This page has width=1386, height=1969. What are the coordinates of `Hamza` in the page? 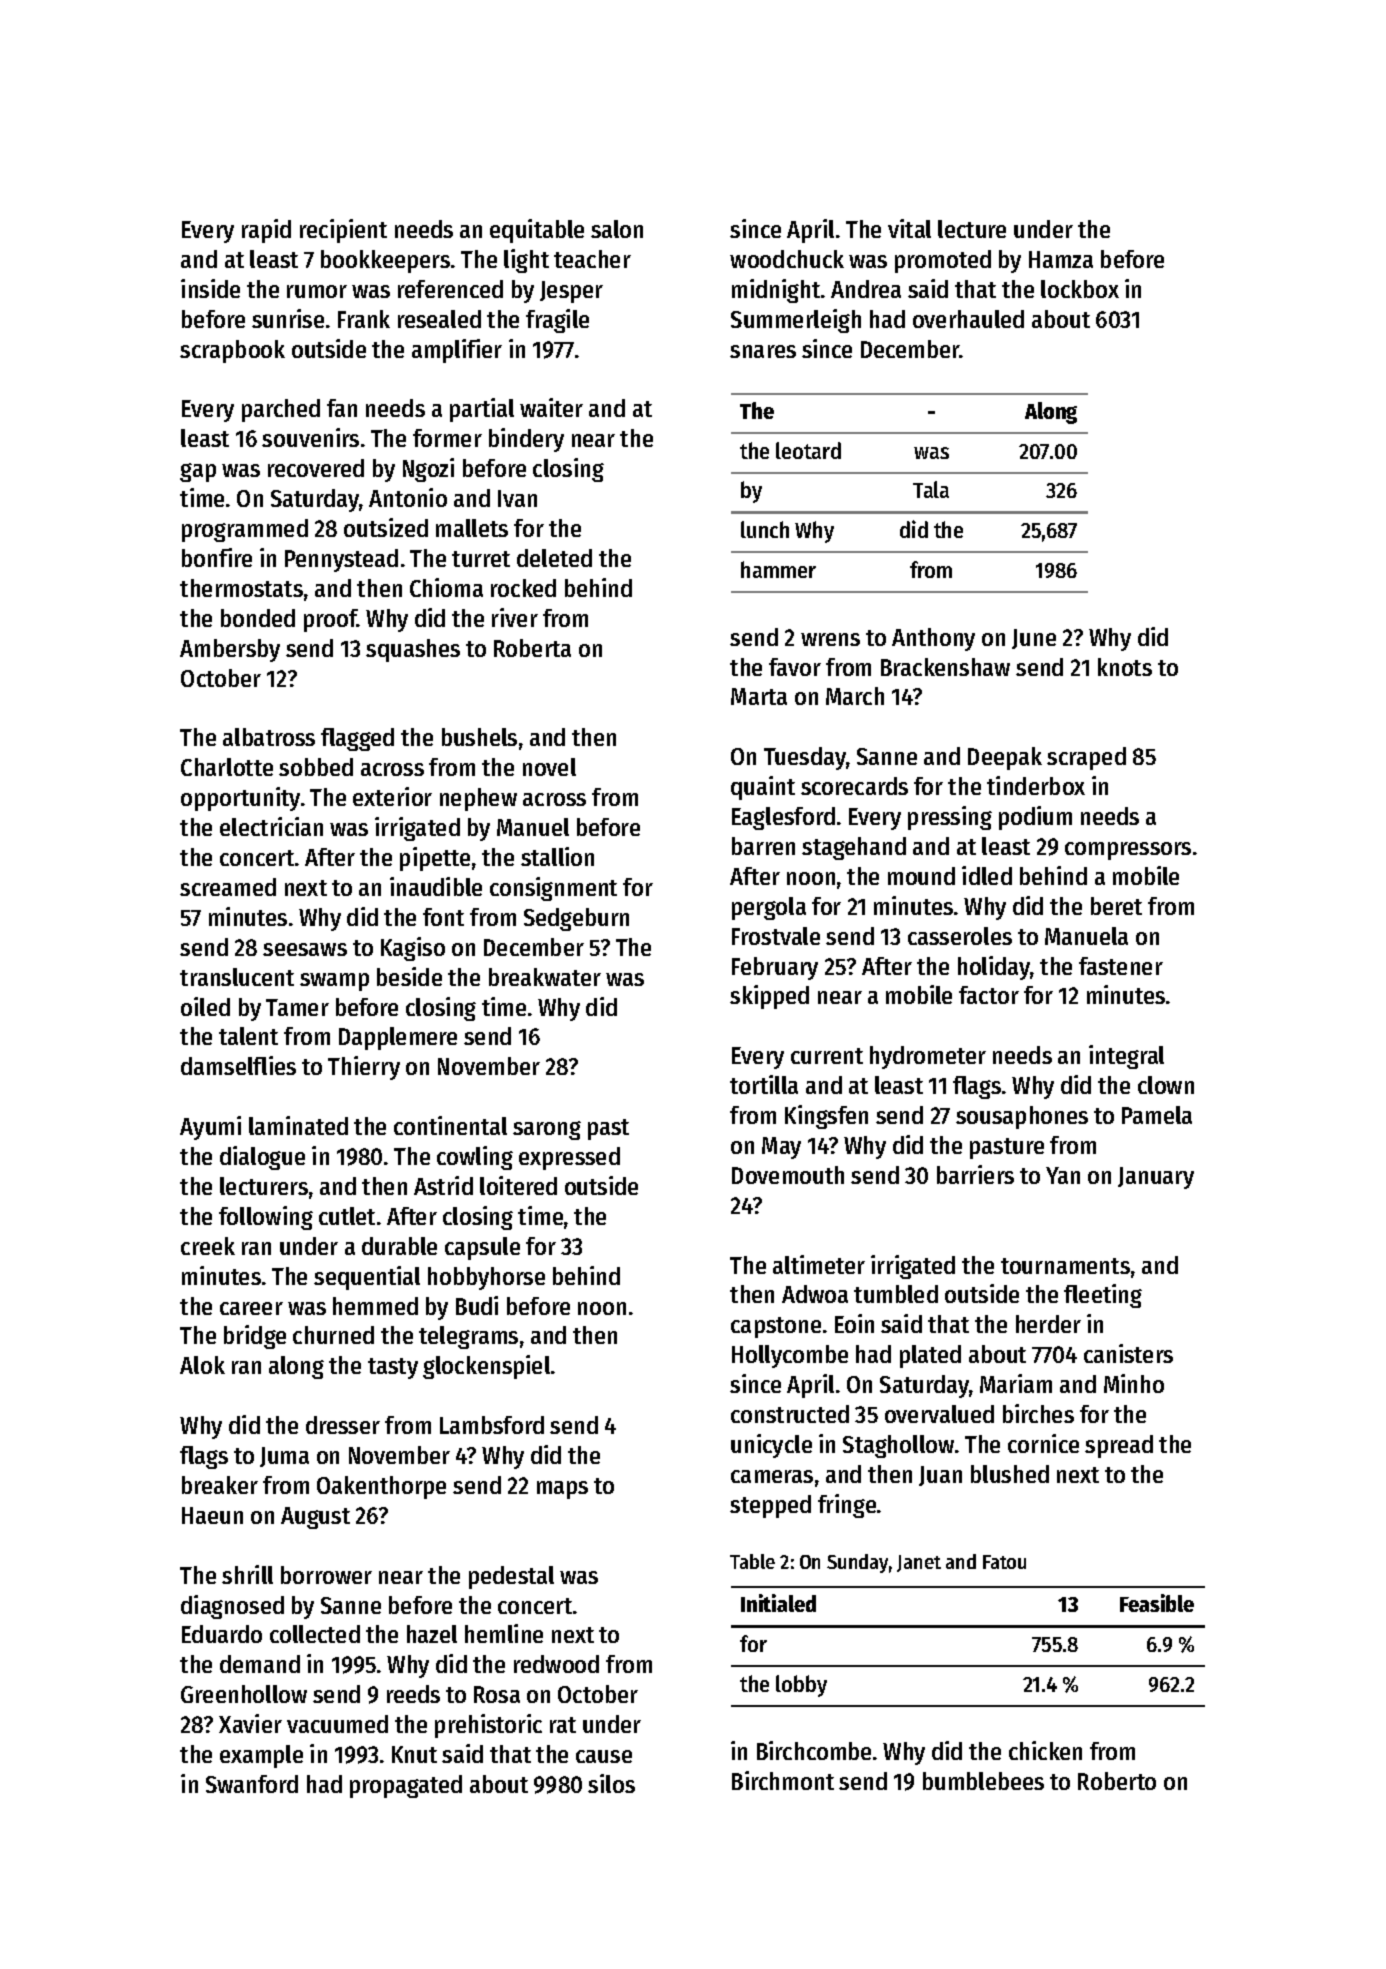 It's located at (1061, 259).
